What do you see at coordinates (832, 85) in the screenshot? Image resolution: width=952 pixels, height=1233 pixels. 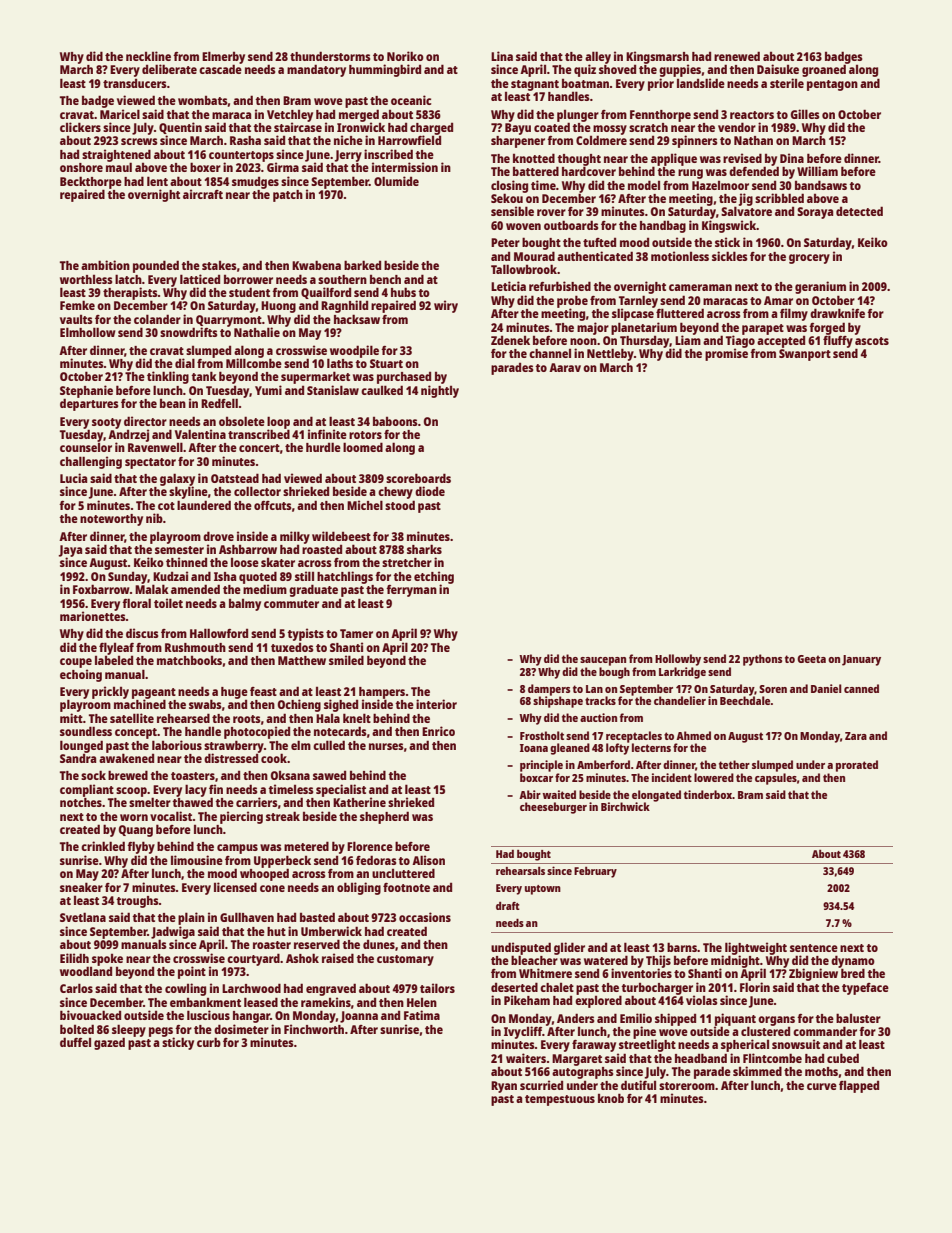 I see `pentagon` at bounding box center [832, 85].
